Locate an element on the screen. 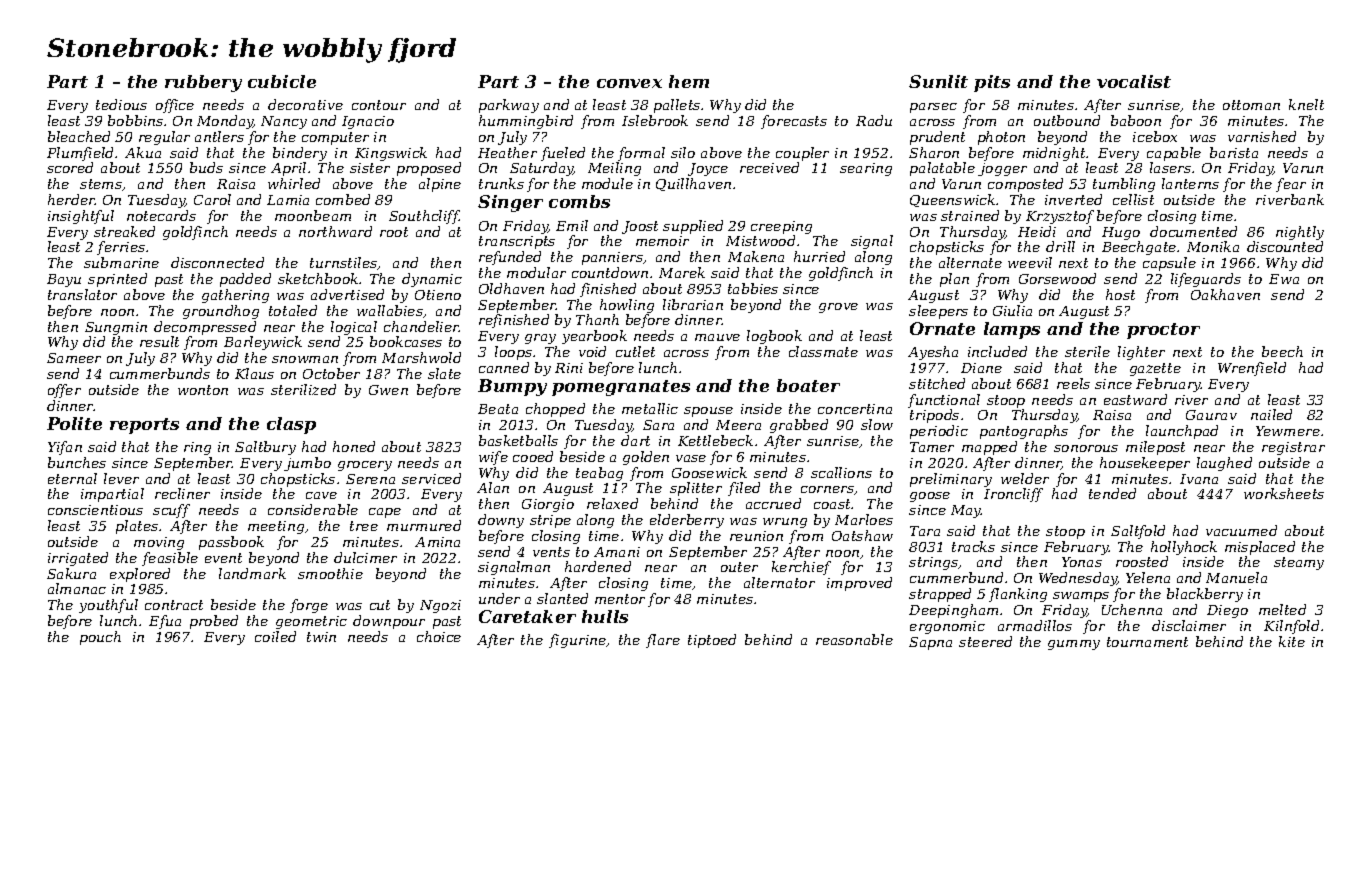 Image resolution: width=1372 pixels, height=887 pixels. worksheets is located at coordinates (1284, 493).
